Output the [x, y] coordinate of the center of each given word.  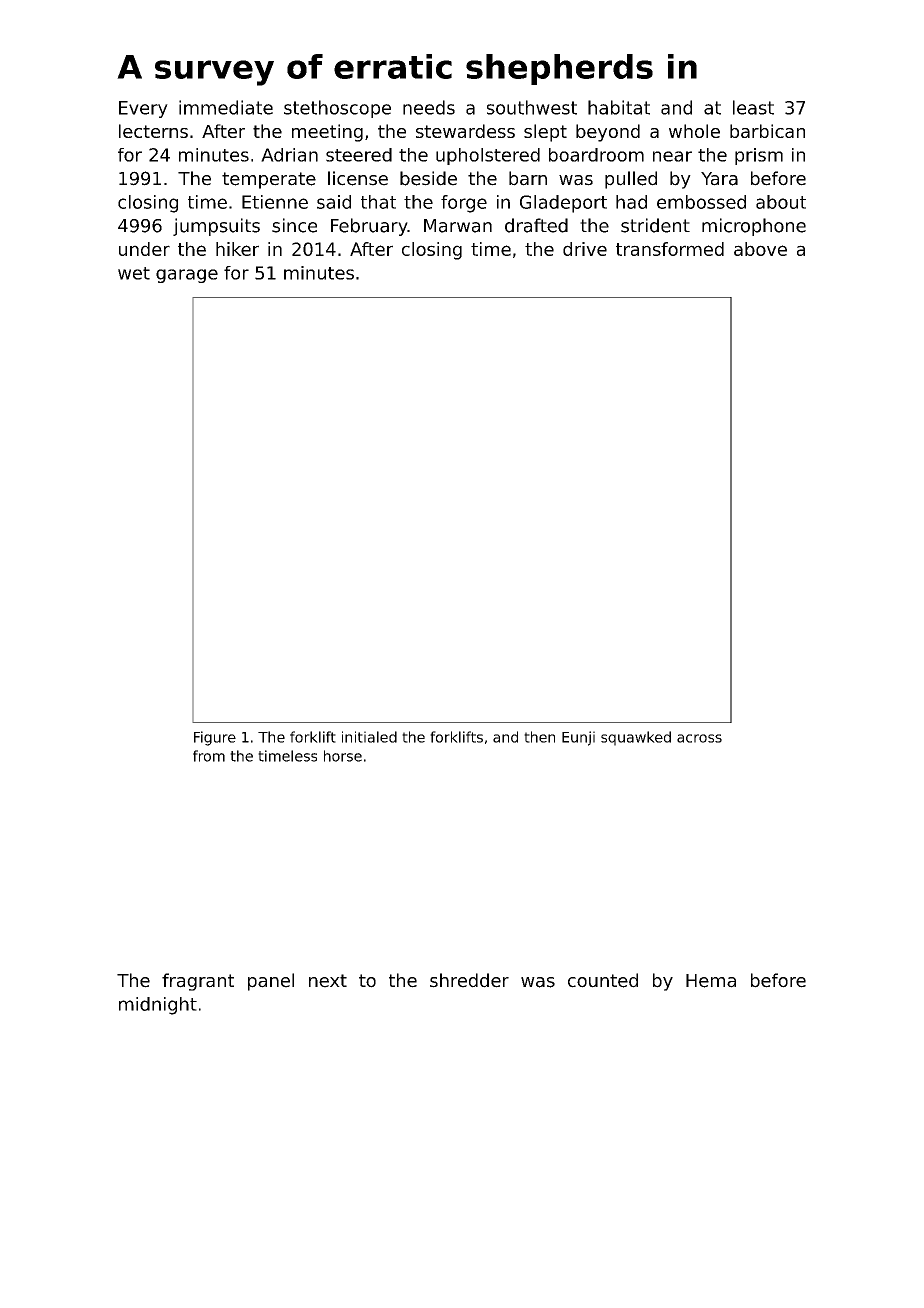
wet [134, 273]
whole [694, 131]
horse [343, 756]
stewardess [465, 131]
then [539, 737]
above [760, 249]
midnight [158, 1006]
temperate [269, 180]
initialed [369, 737]
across [699, 738]
